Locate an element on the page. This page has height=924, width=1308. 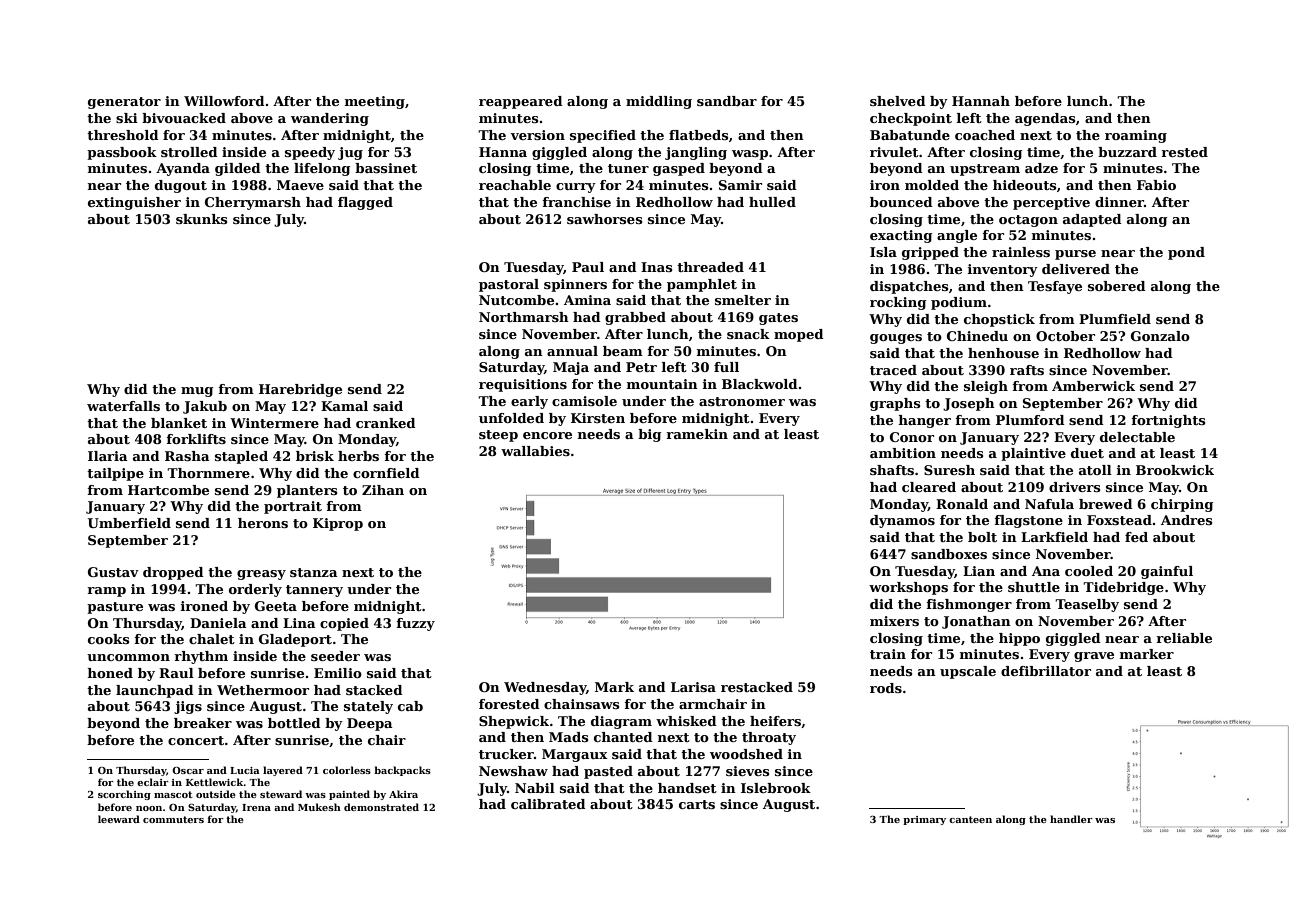
gates is located at coordinates (778, 319).
